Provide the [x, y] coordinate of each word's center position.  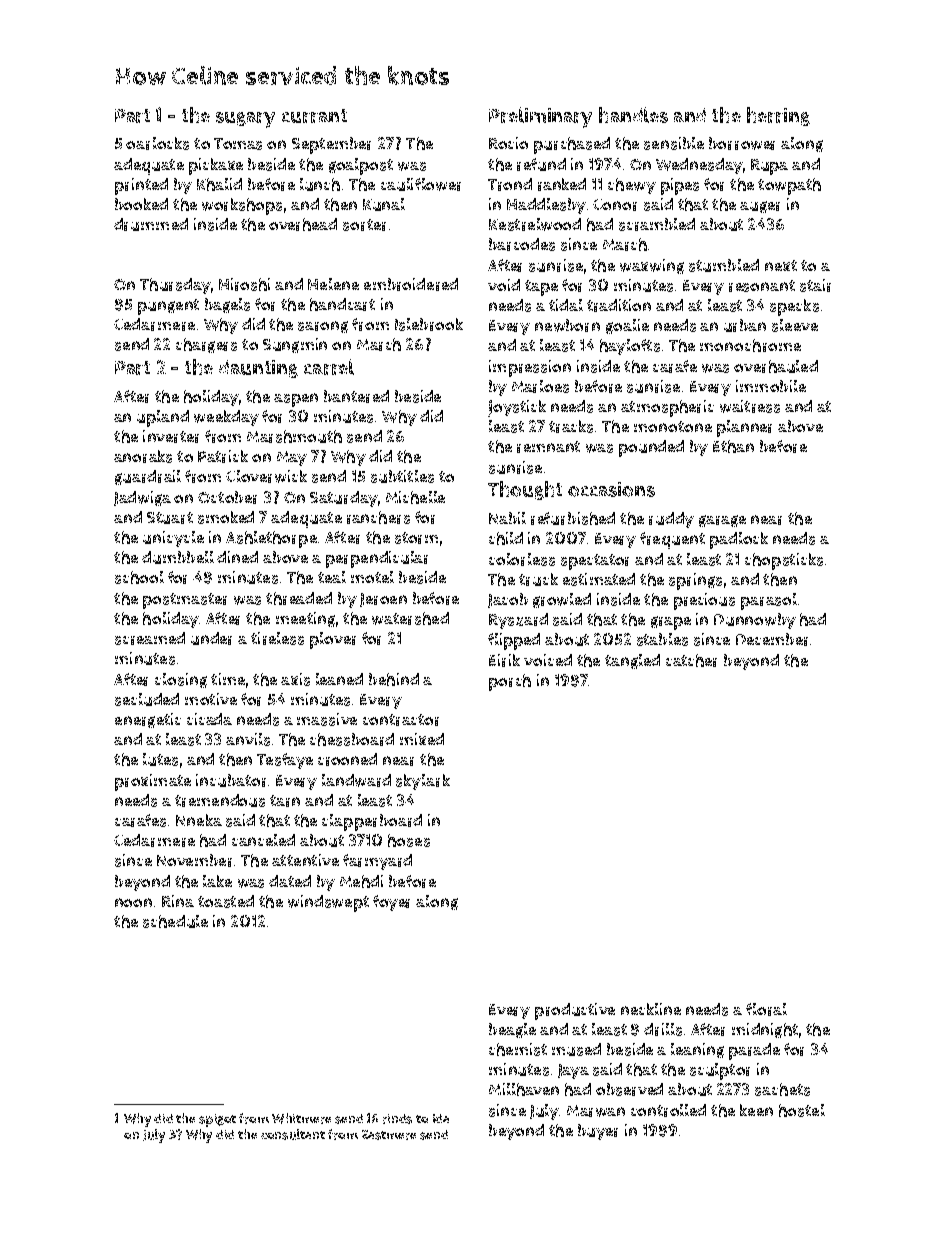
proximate [153, 782]
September [331, 145]
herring [778, 116]
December [772, 639]
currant [314, 116]
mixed [422, 739]
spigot [217, 1120]
